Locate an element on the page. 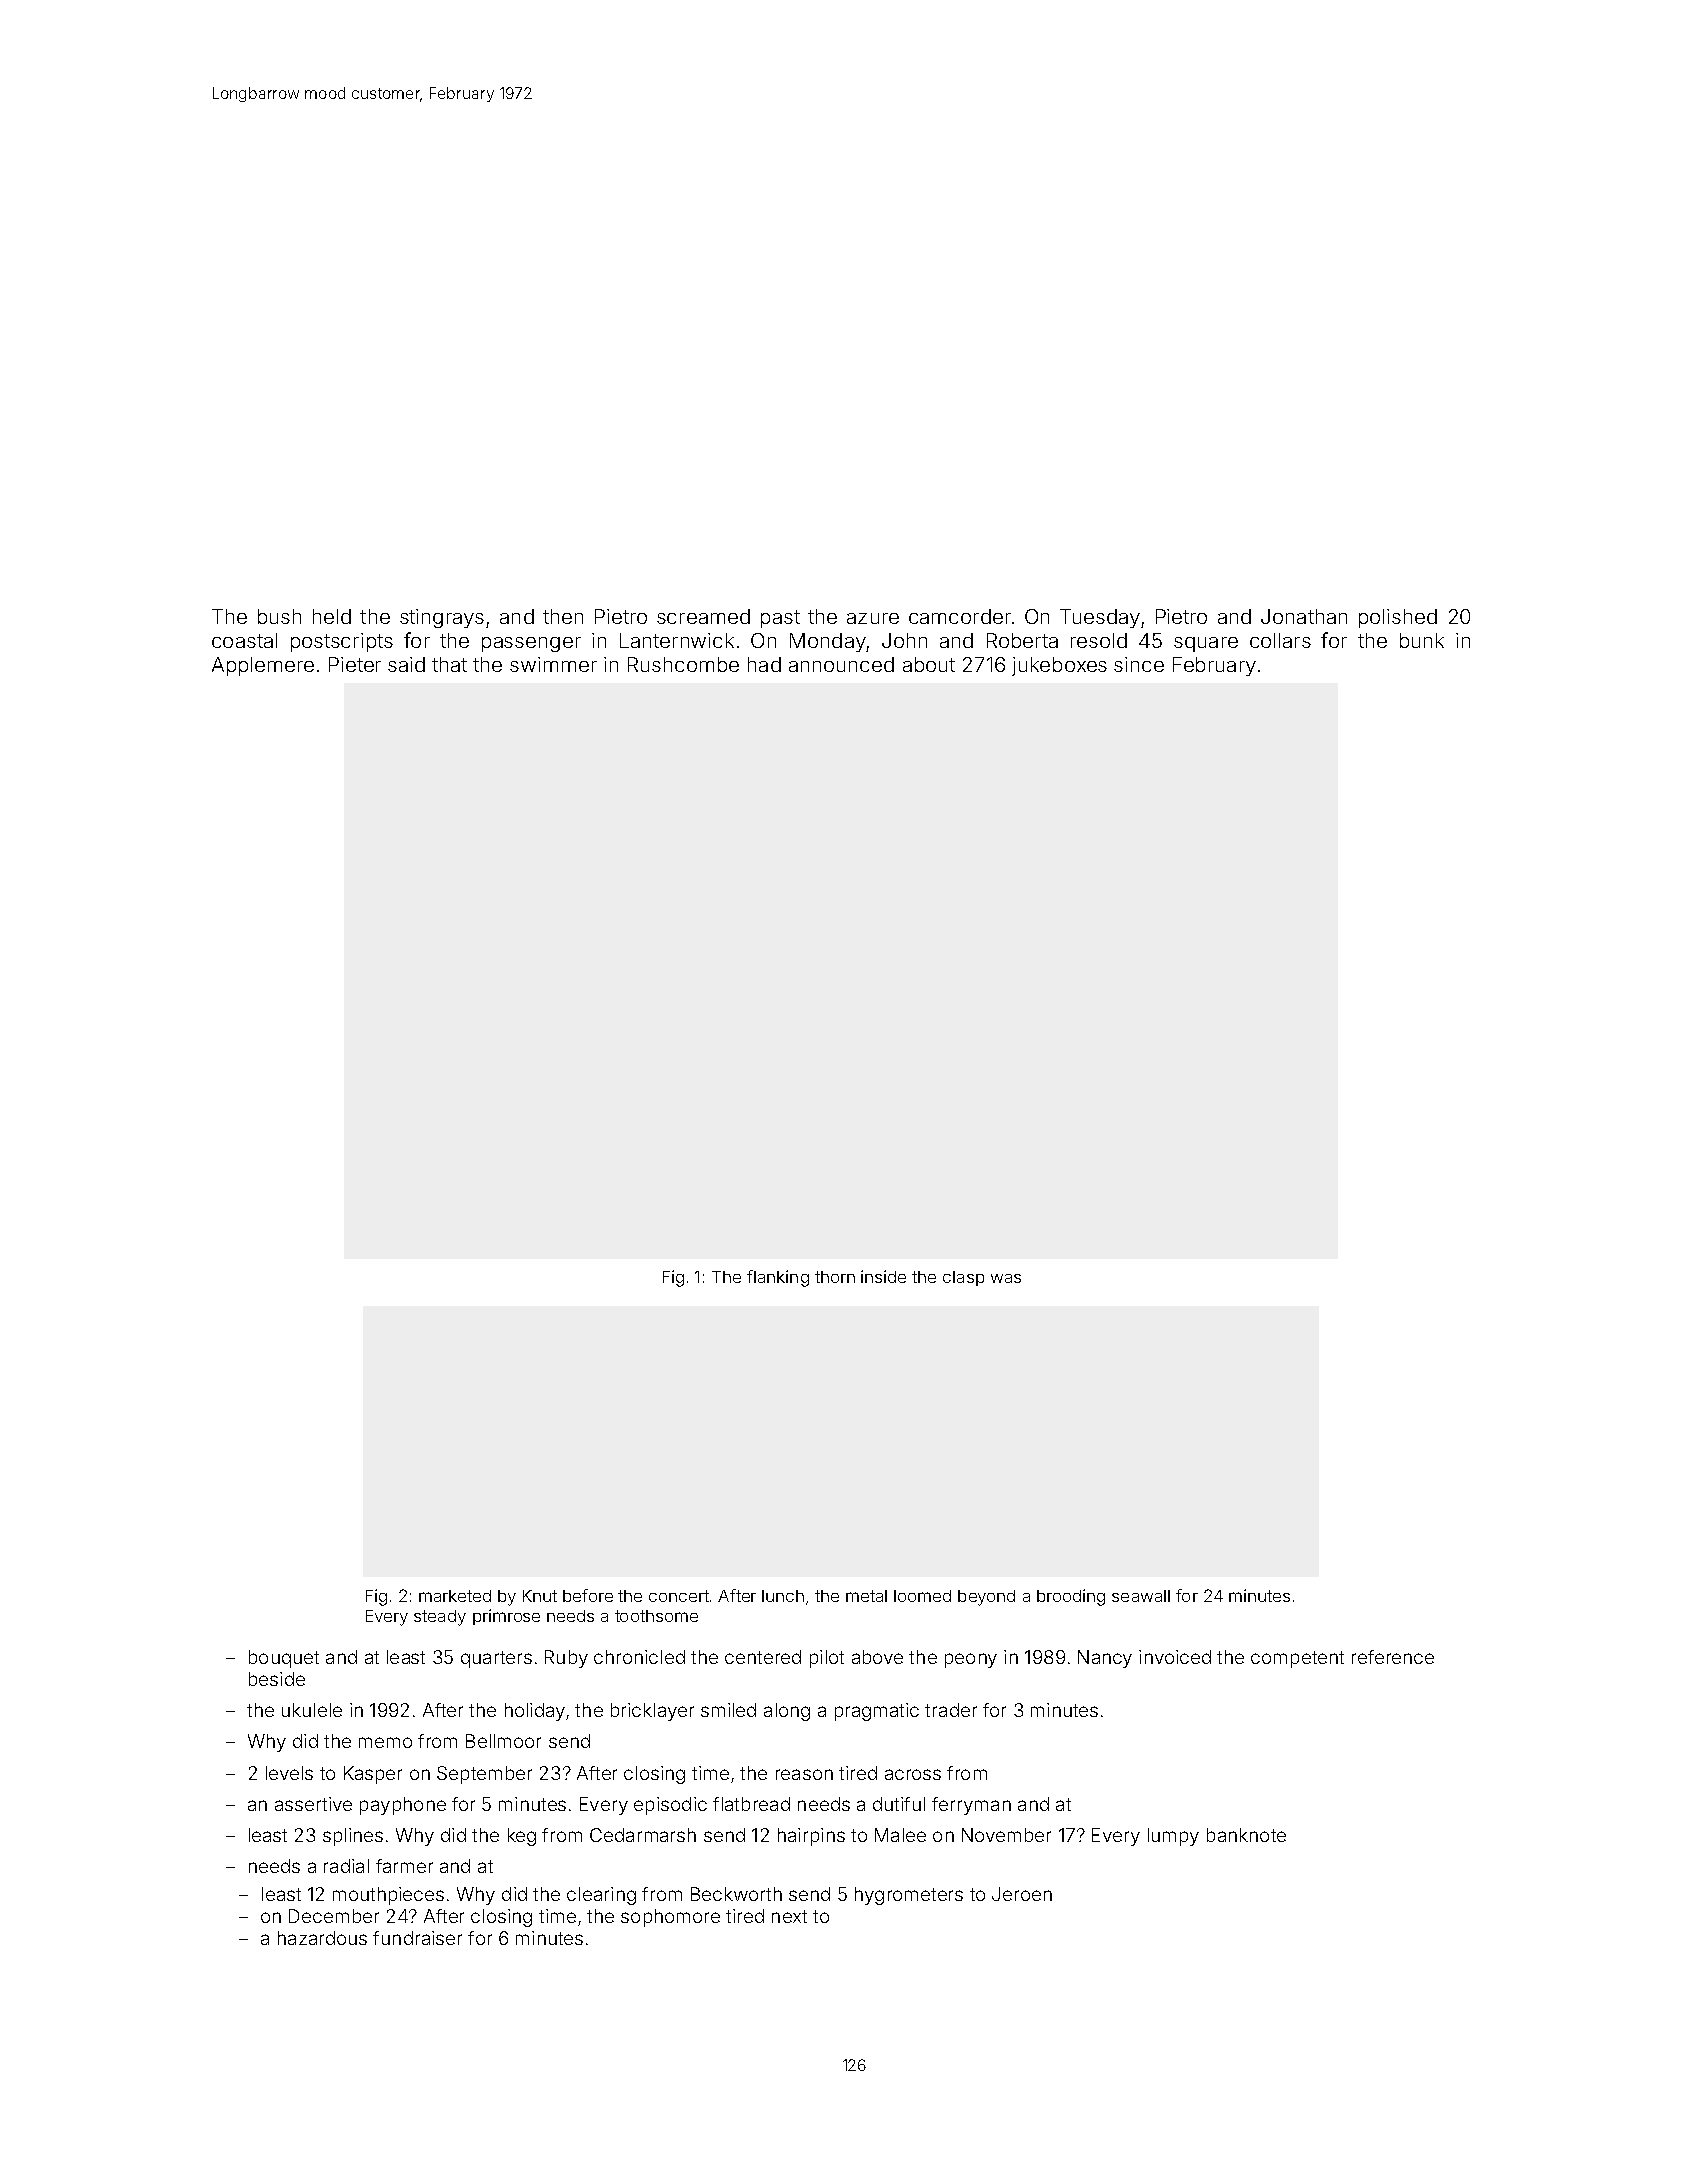 Image resolution: width=1683 pixels, height=2178 pixels. seawall is located at coordinates (1141, 1596).
